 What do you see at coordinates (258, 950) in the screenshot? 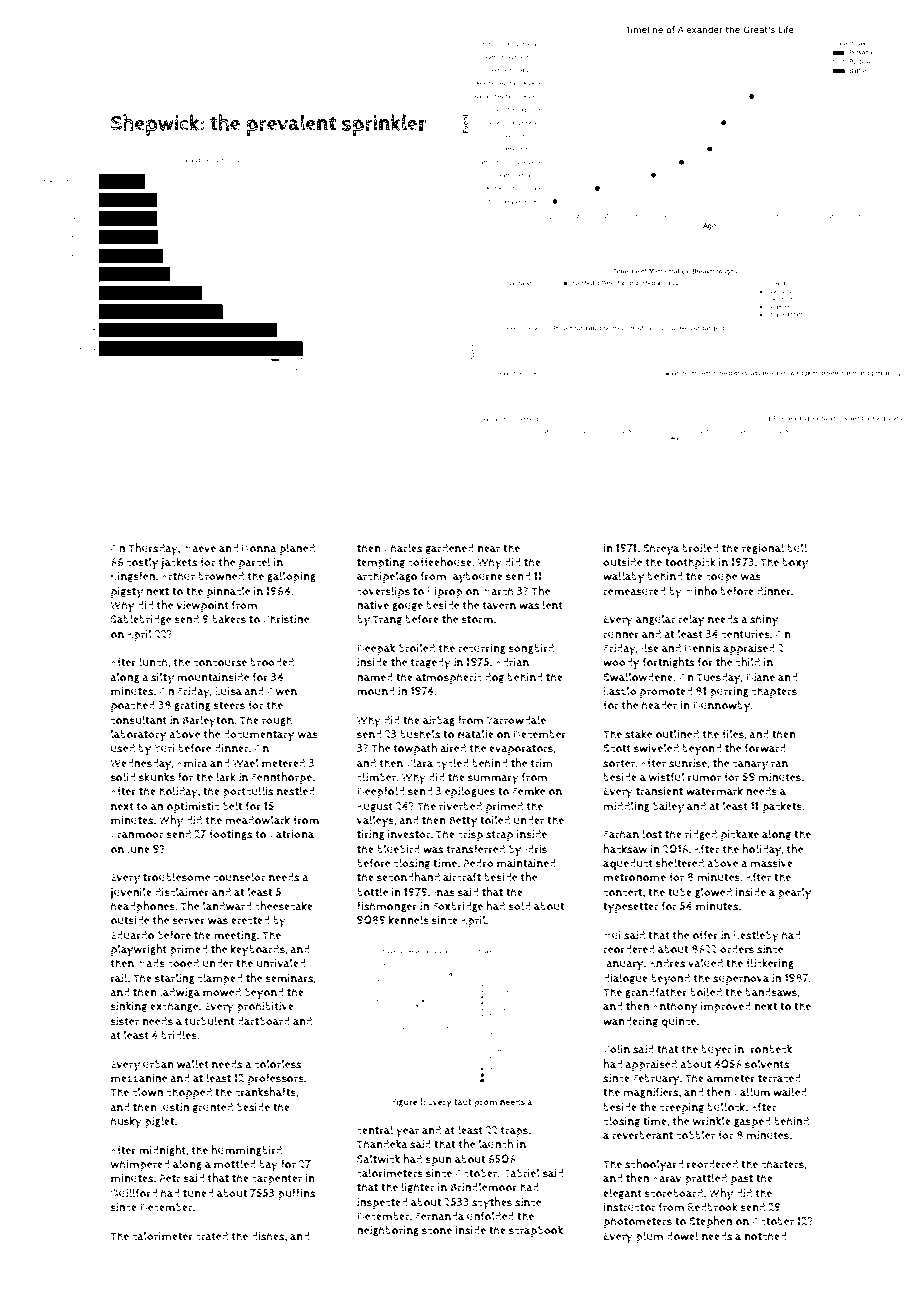
I see `keyboards` at bounding box center [258, 950].
